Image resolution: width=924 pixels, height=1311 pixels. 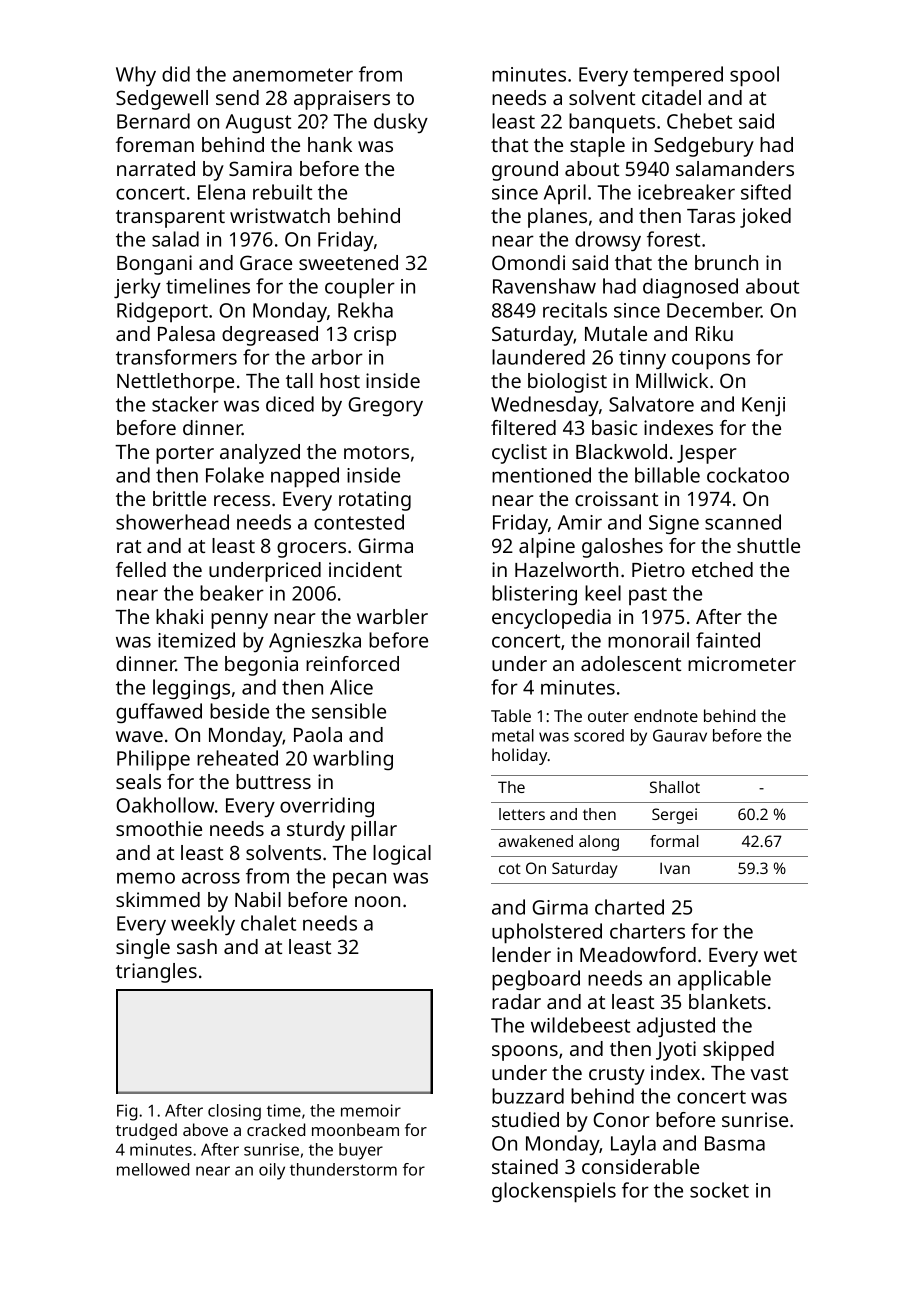 I want to click on glockenspiels, so click(x=554, y=1192).
